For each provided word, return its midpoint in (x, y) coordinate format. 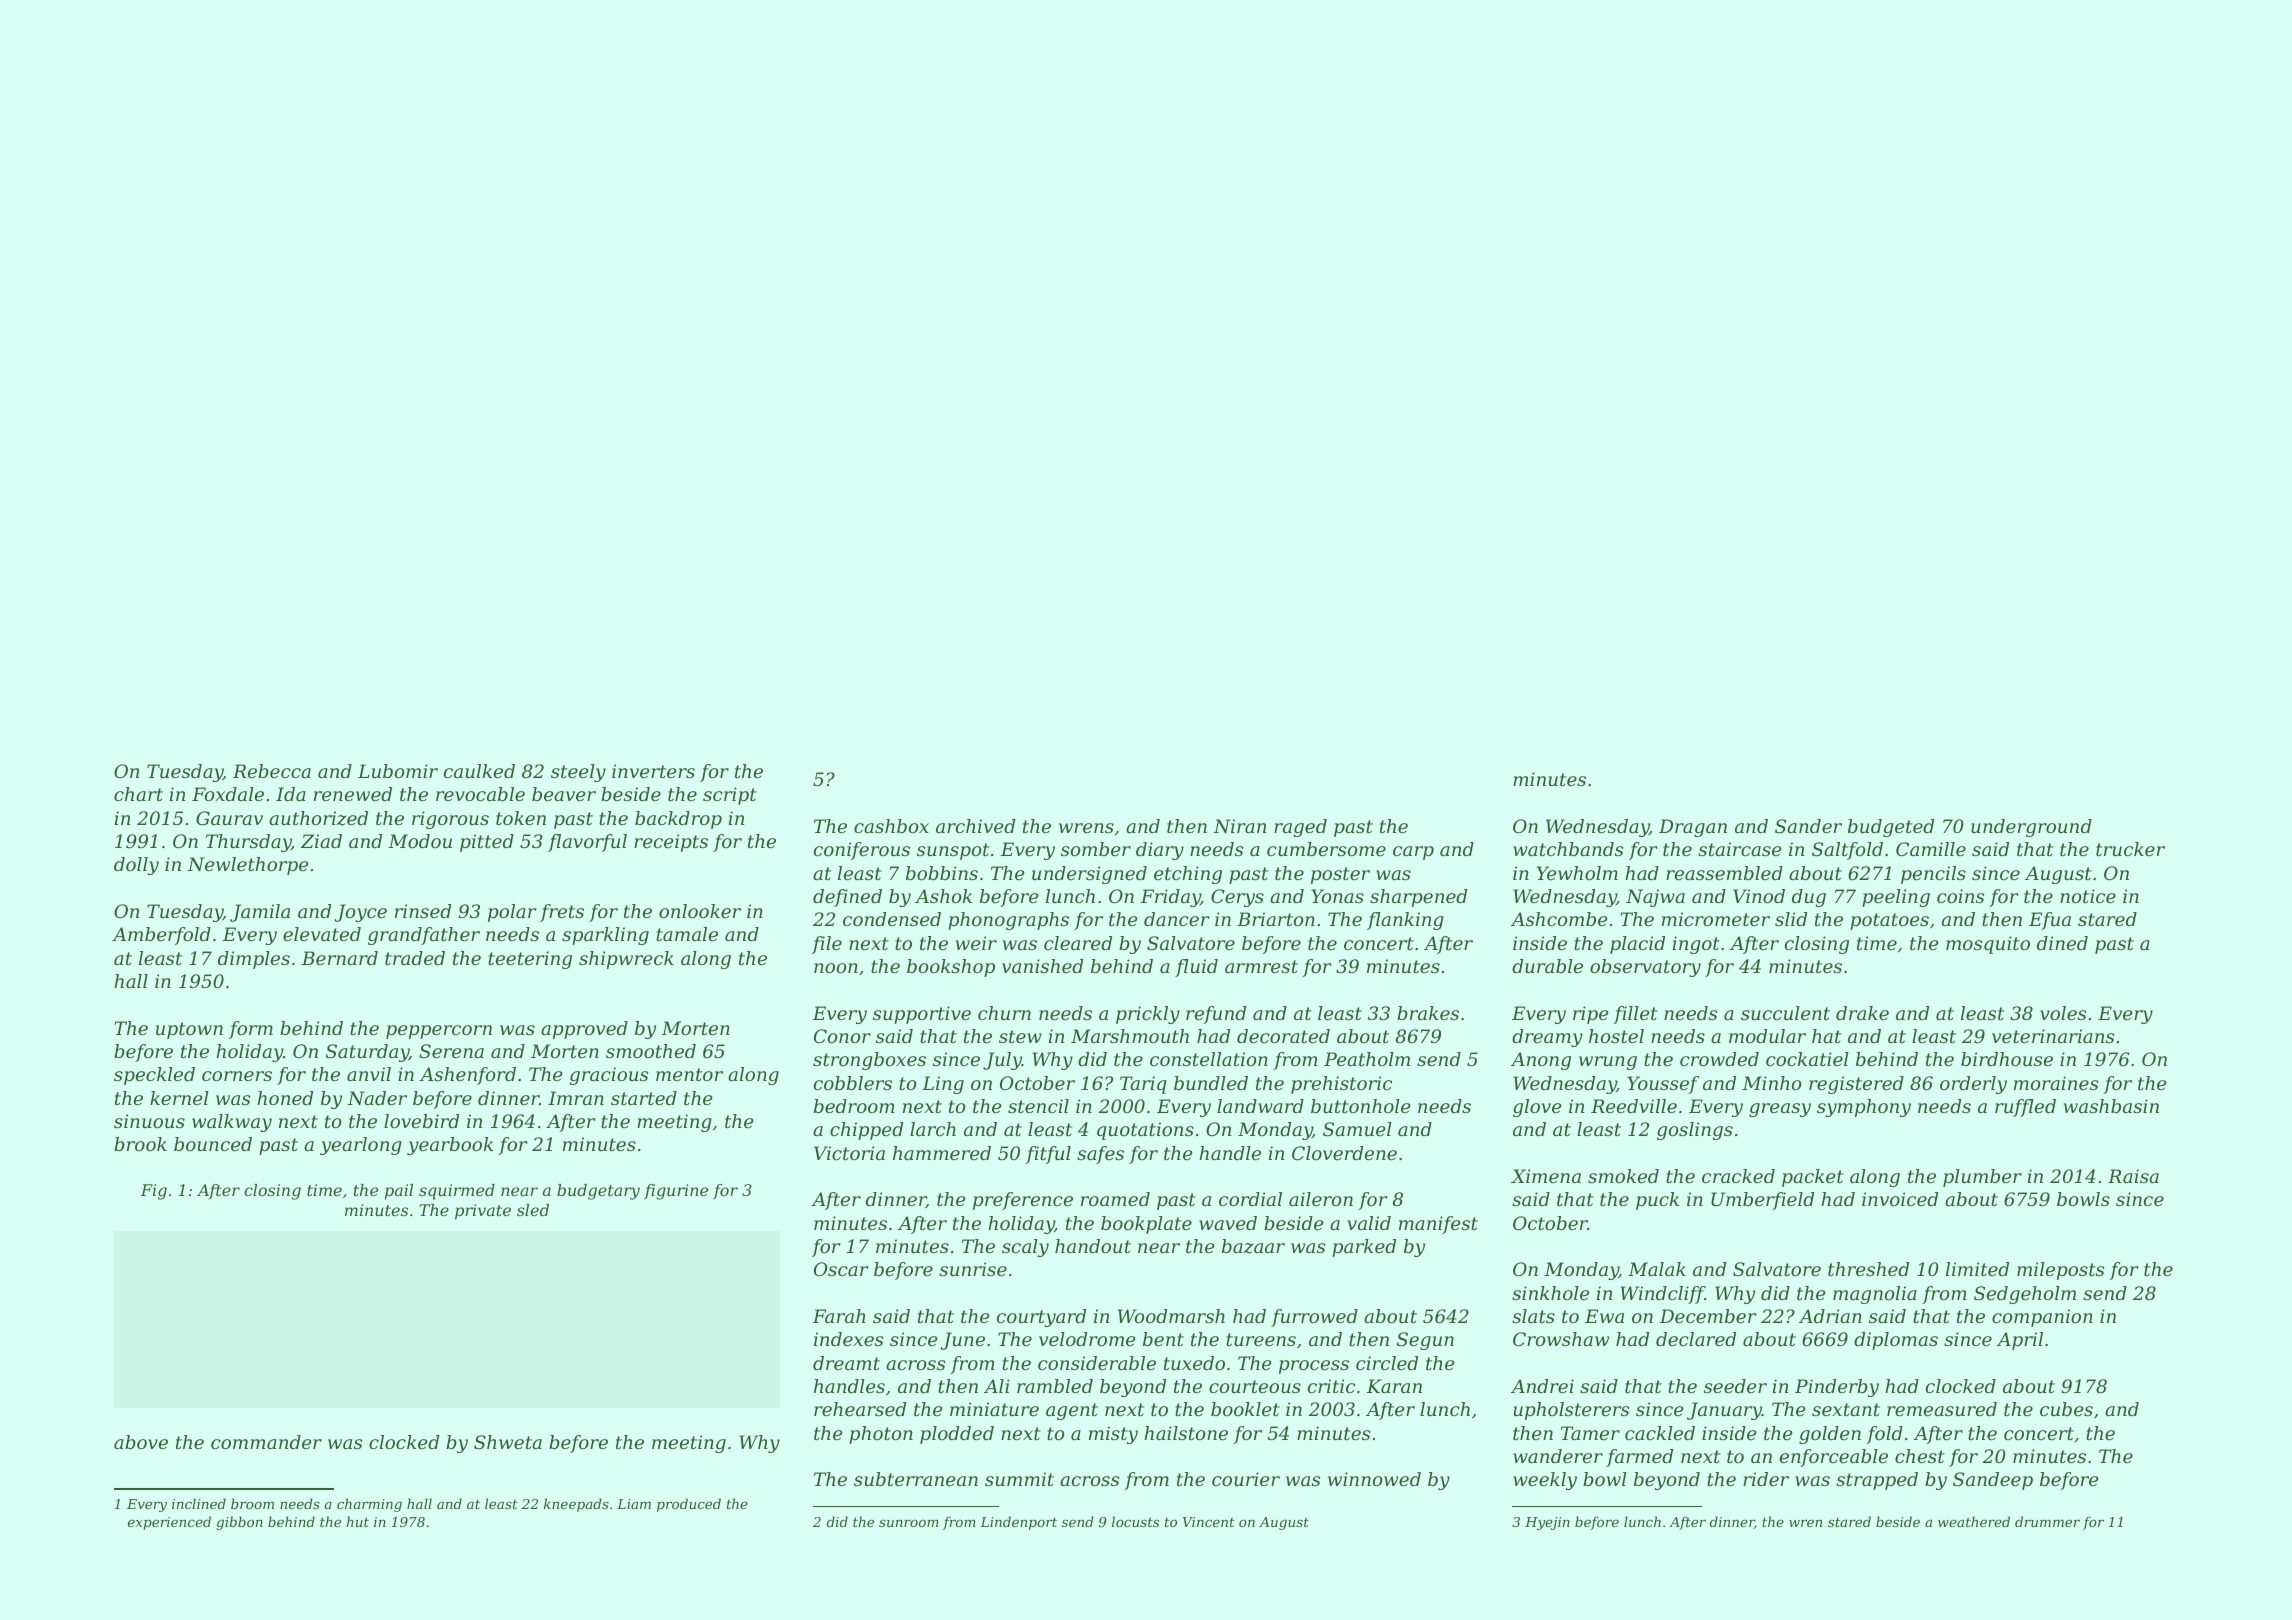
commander (266, 1442)
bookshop (951, 968)
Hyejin (1547, 1523)
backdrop (678, 820)
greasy (1780, 1110)
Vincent (1209, 1522)
